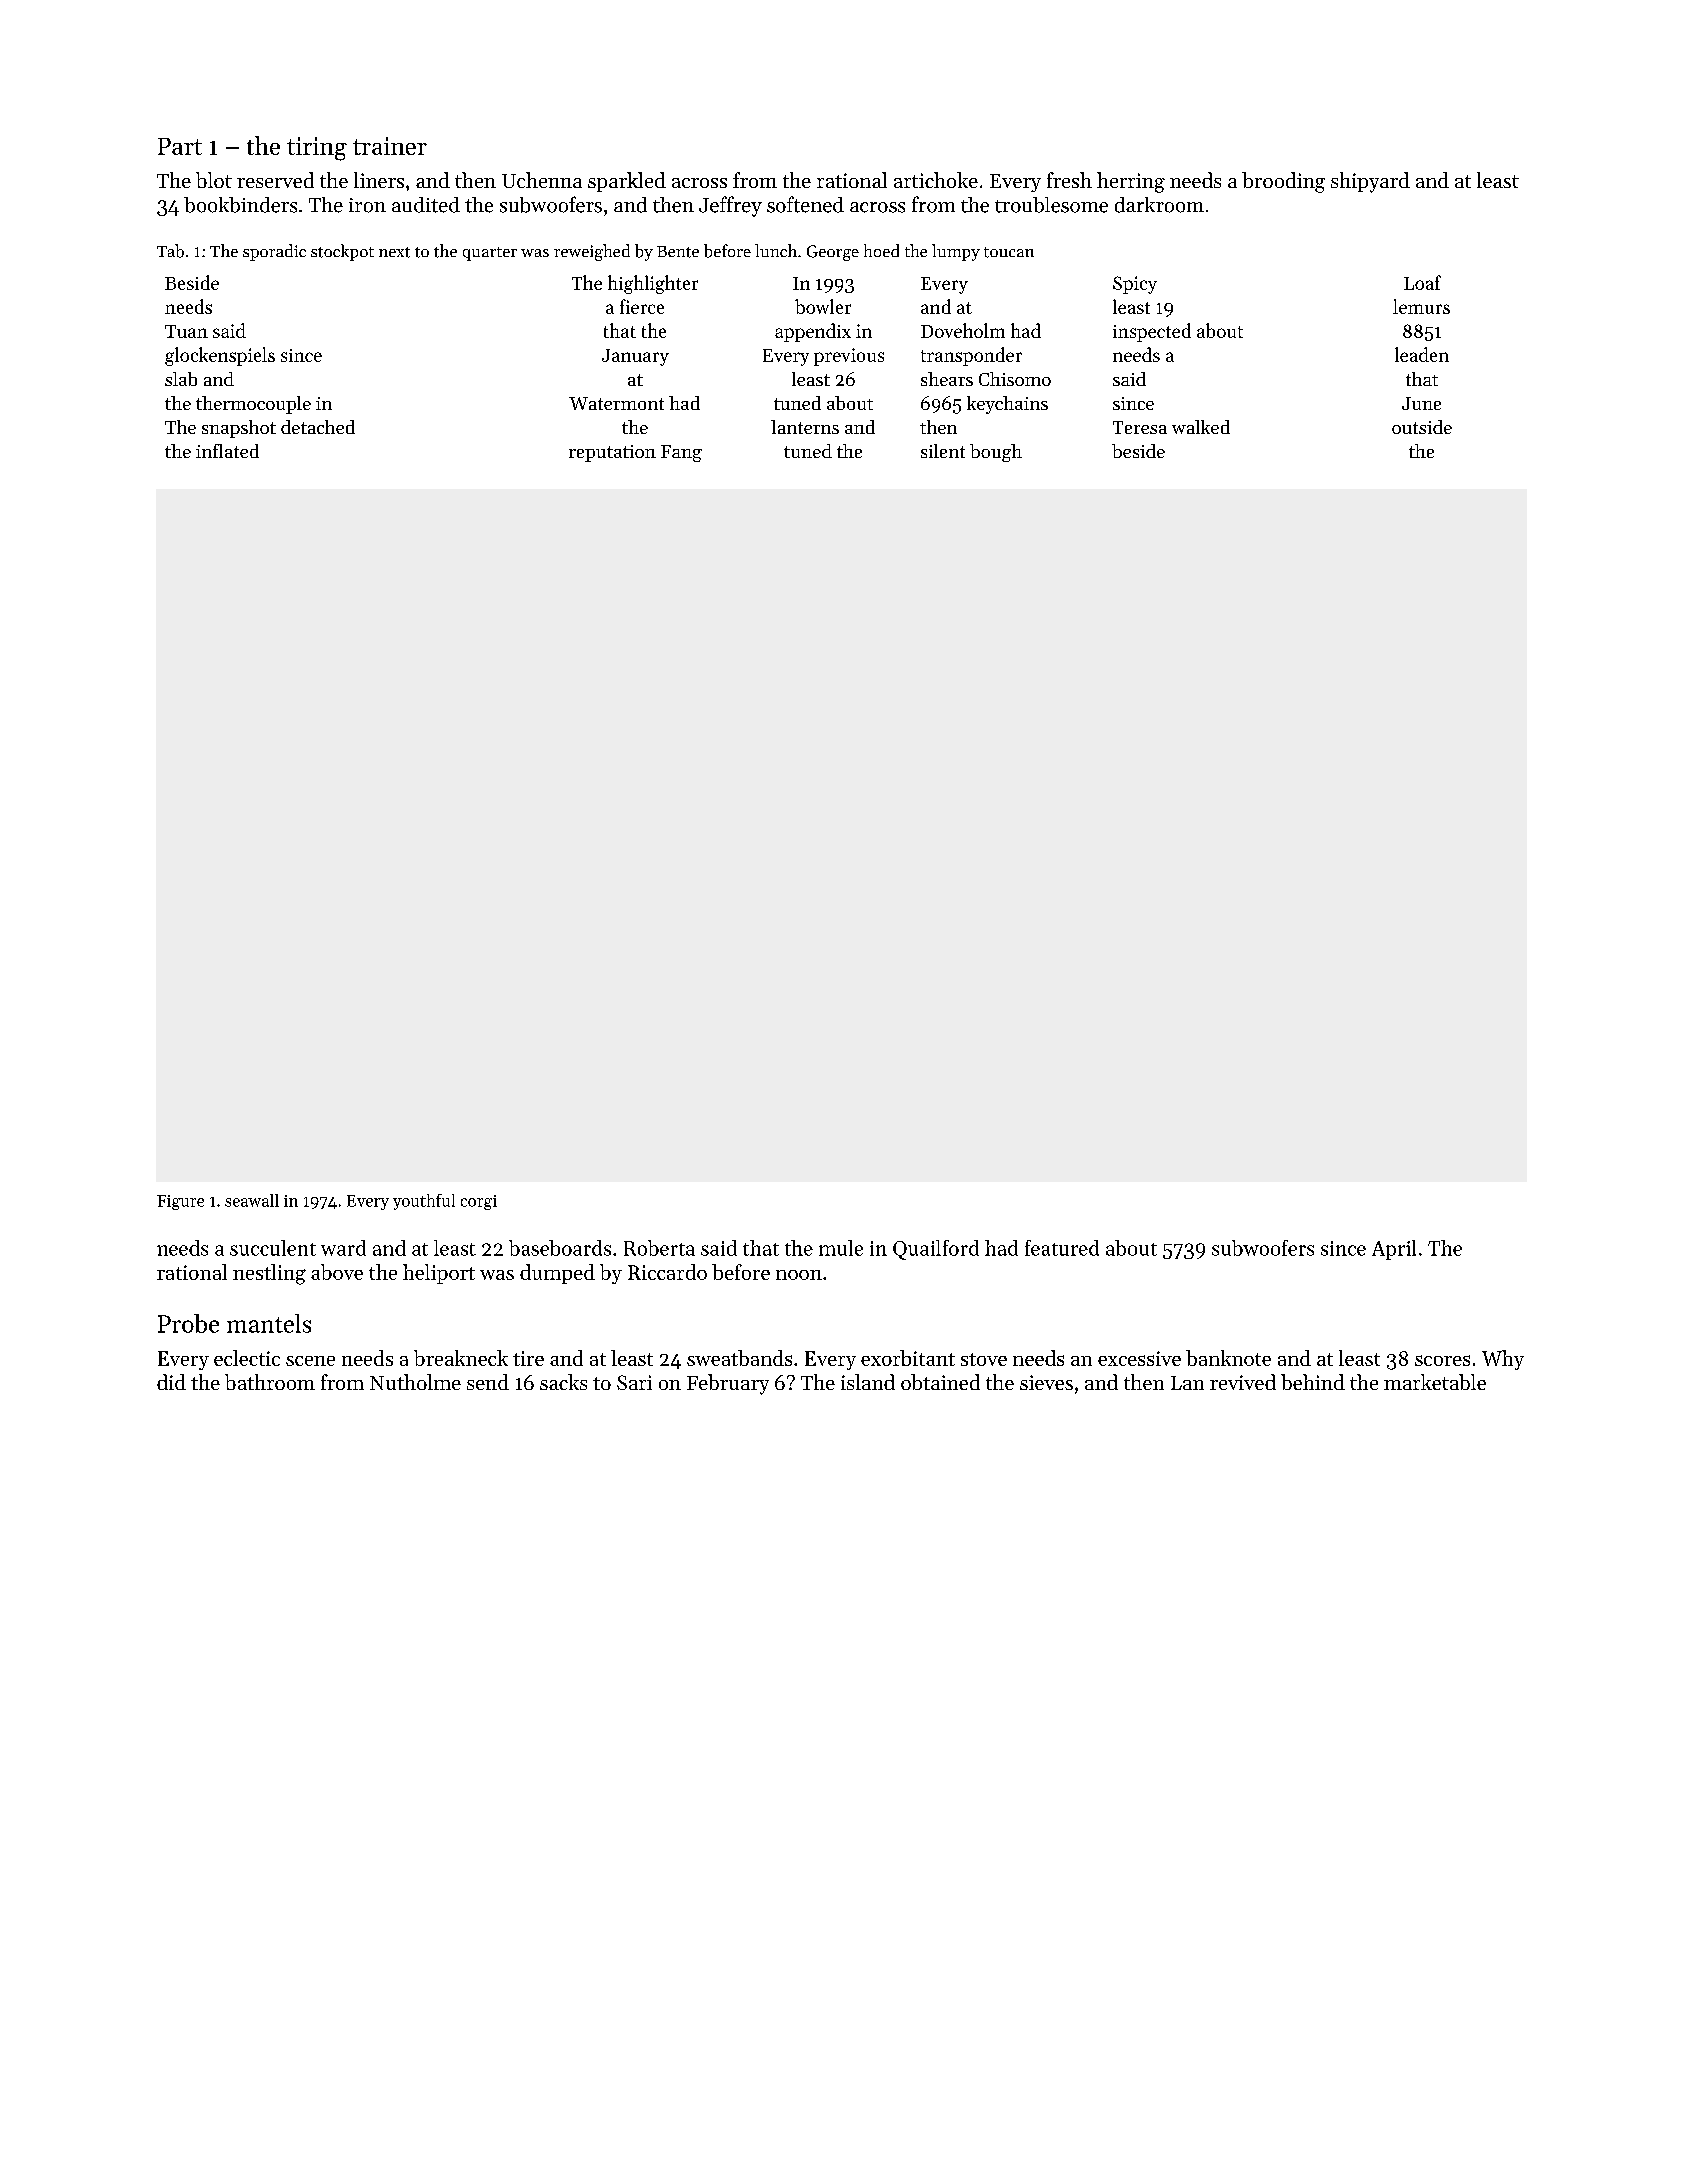  What do you see at coordinates (1313, 1382) in the screenshot?
I see `behind` at bounding box center [1313, 1382].
